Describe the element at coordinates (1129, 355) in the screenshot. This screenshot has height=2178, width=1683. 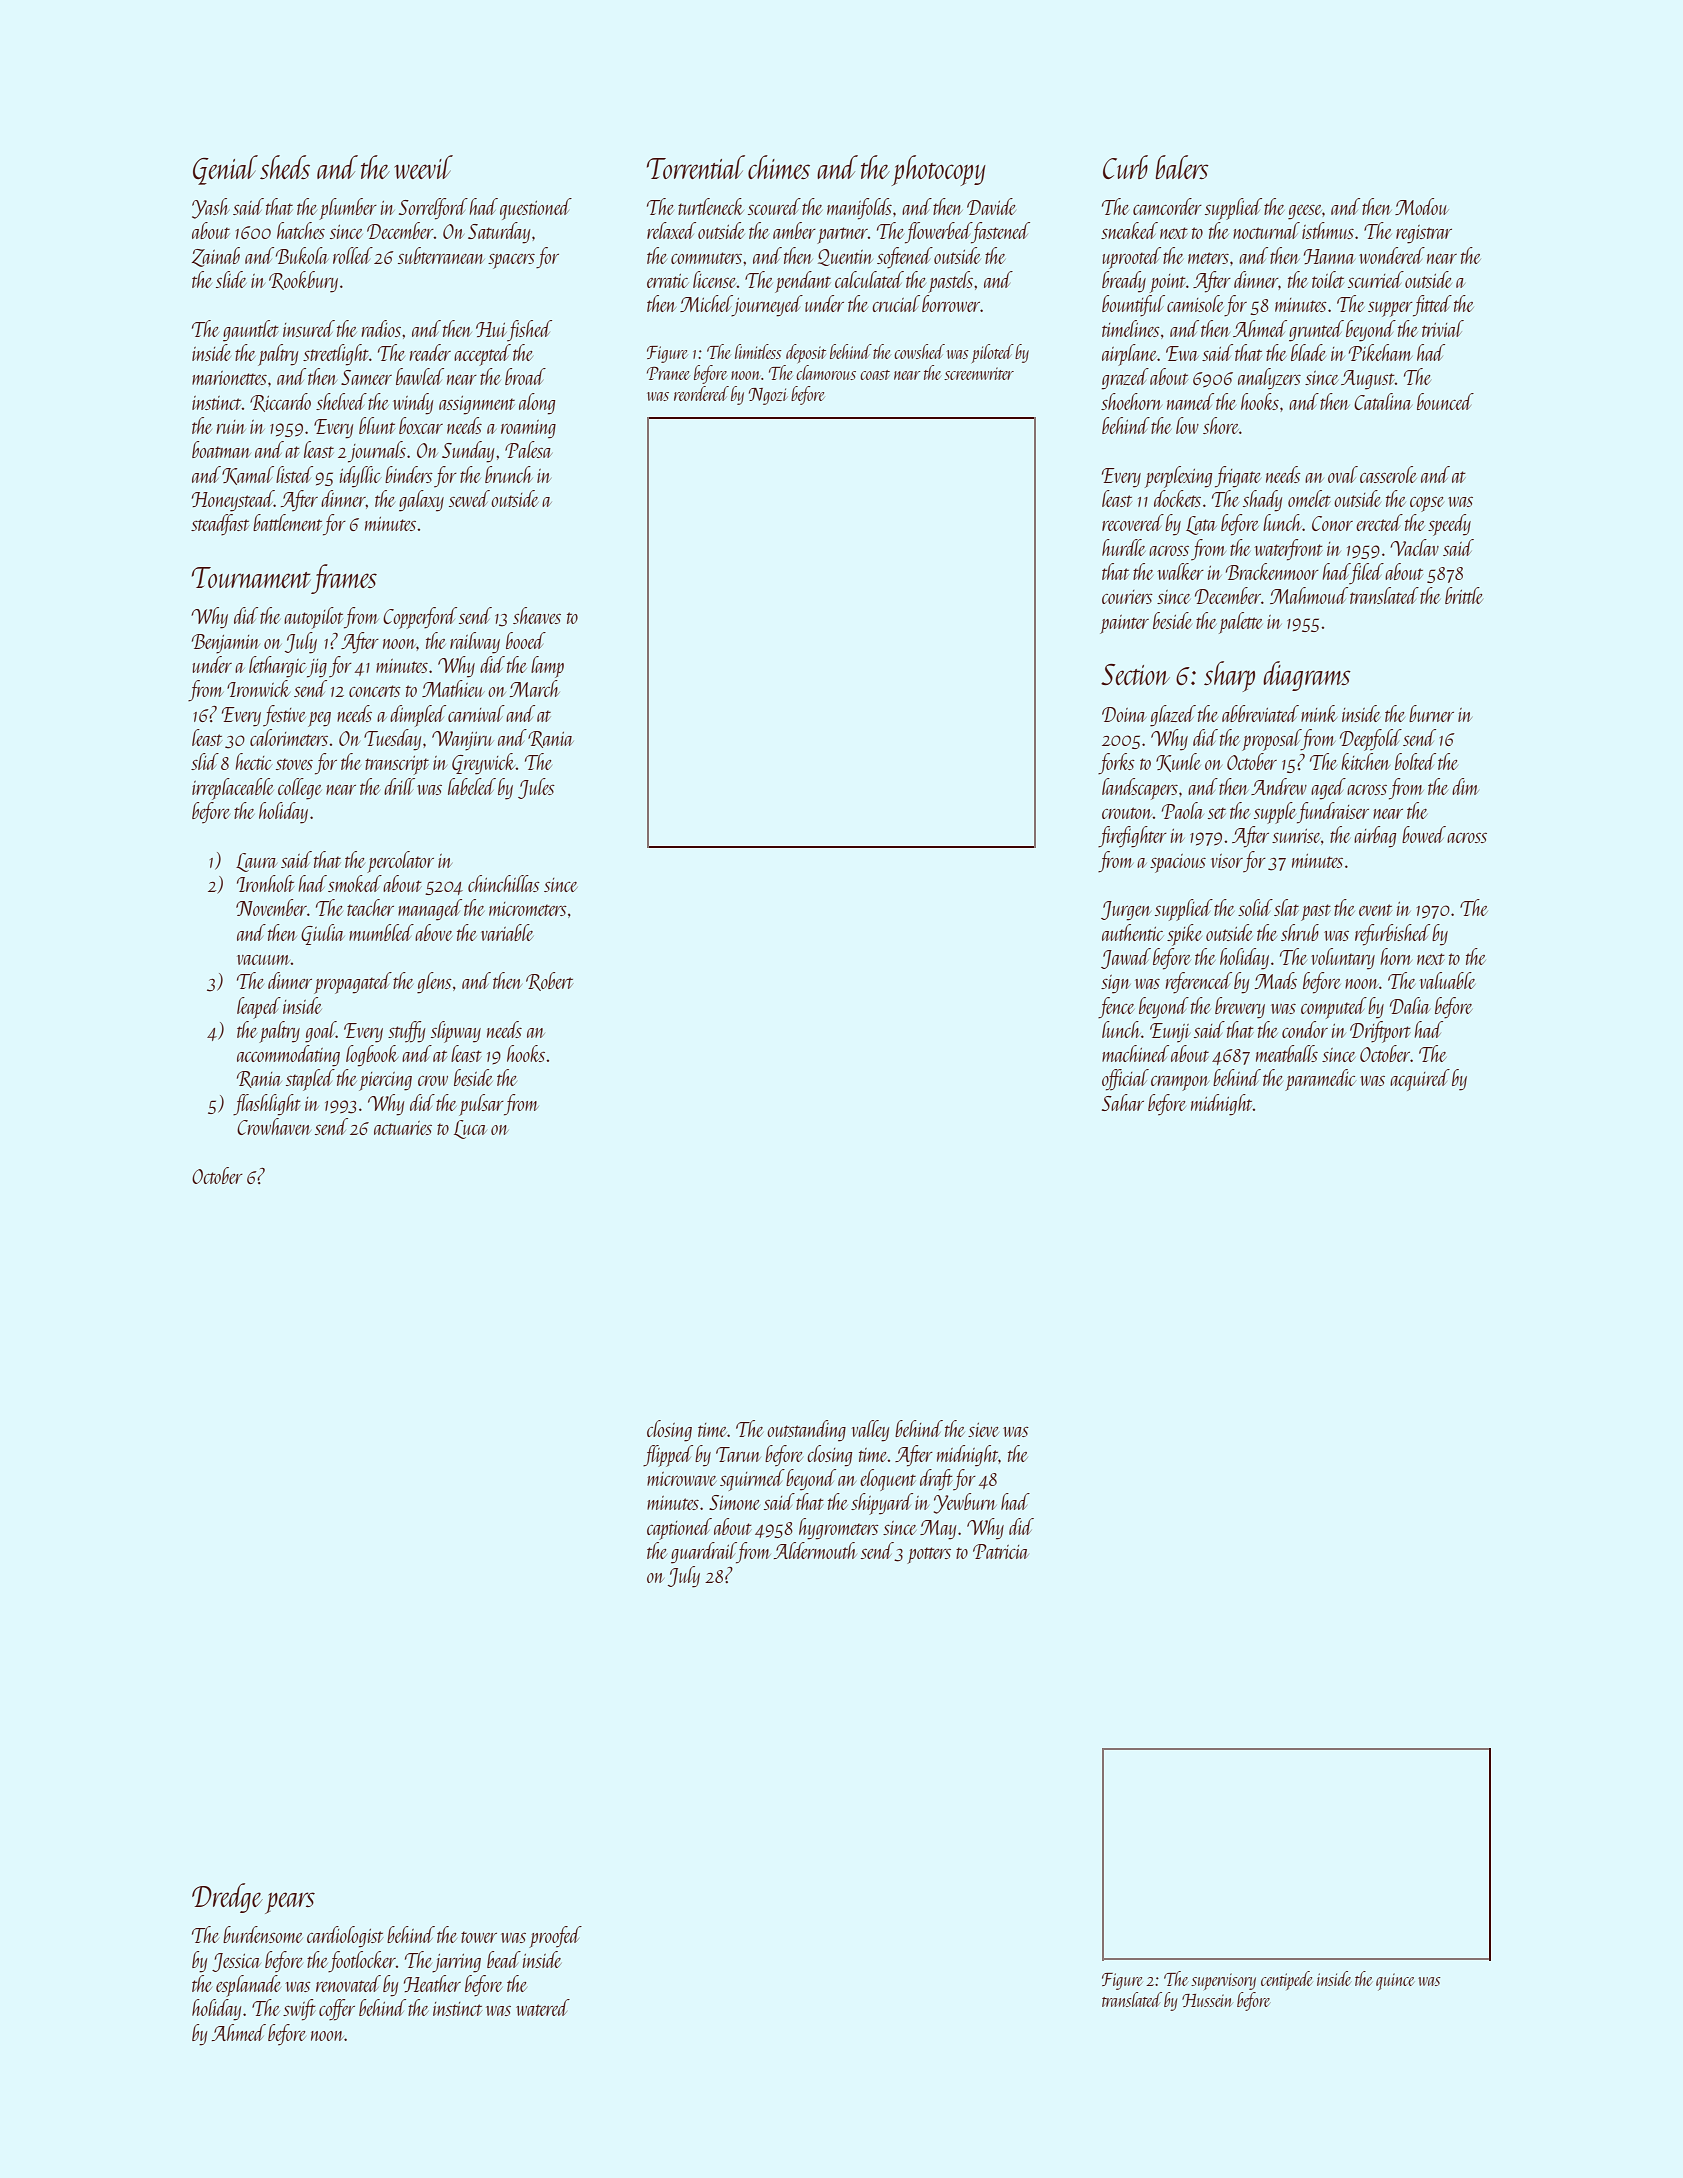
I see `airplane` at that location.
